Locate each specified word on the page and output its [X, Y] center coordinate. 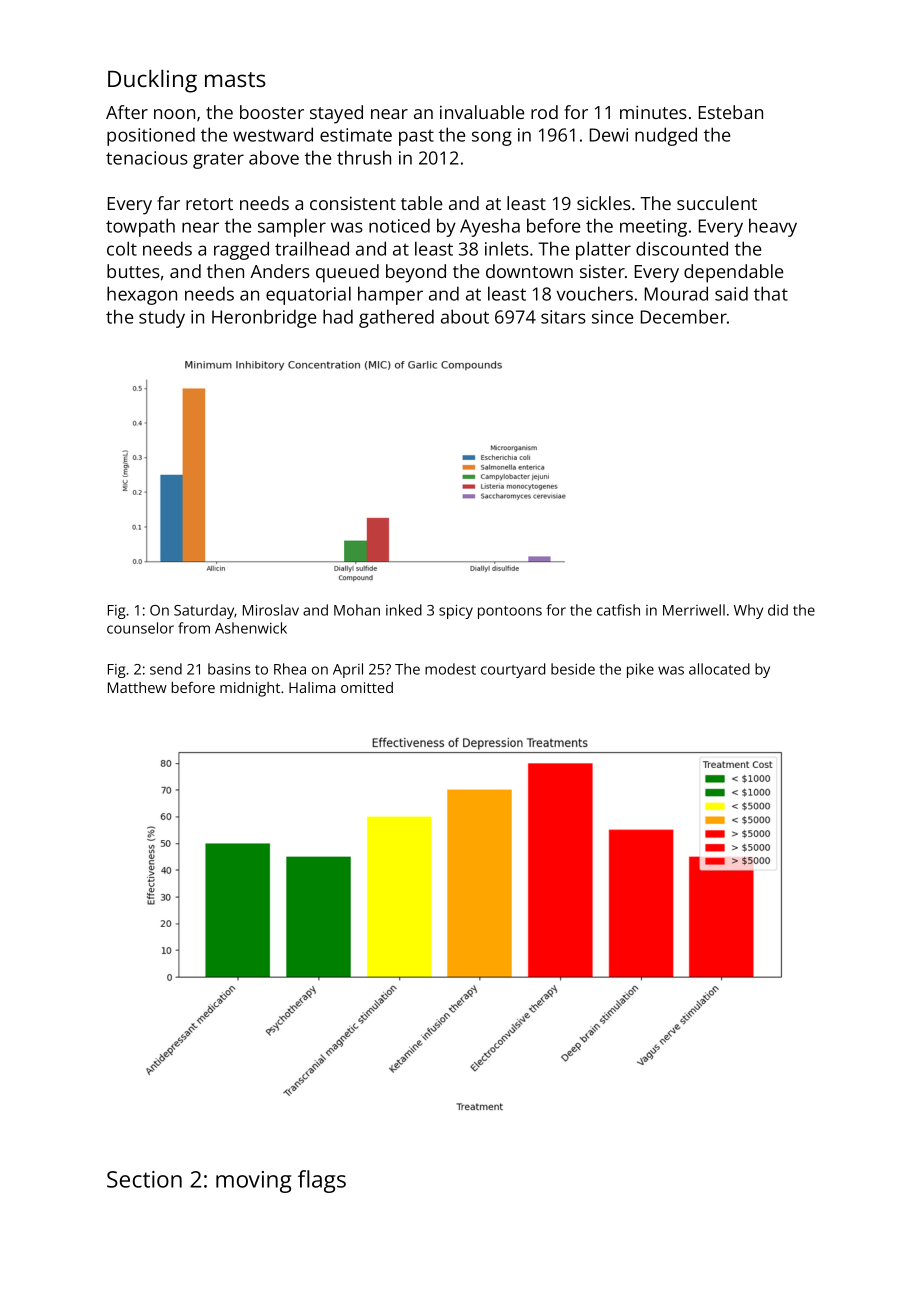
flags [322, 1181]
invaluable [482, 112]
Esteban [731, 112]
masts [235, 79]
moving [254, 1182]
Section [144, 1179]
